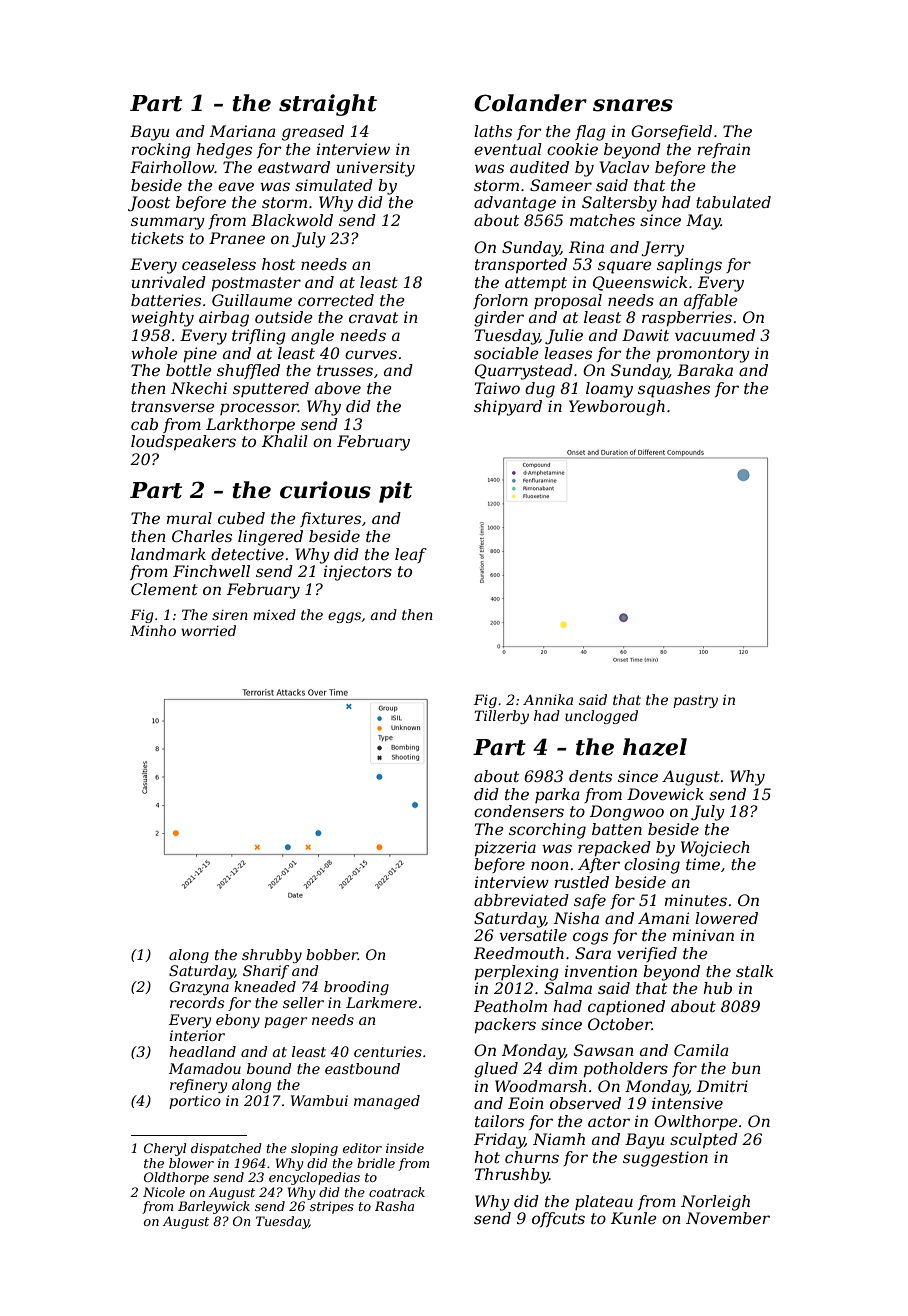 The height and width of the screenshot is (1316, 908). I want to click on pastry, so click(695, 701).
